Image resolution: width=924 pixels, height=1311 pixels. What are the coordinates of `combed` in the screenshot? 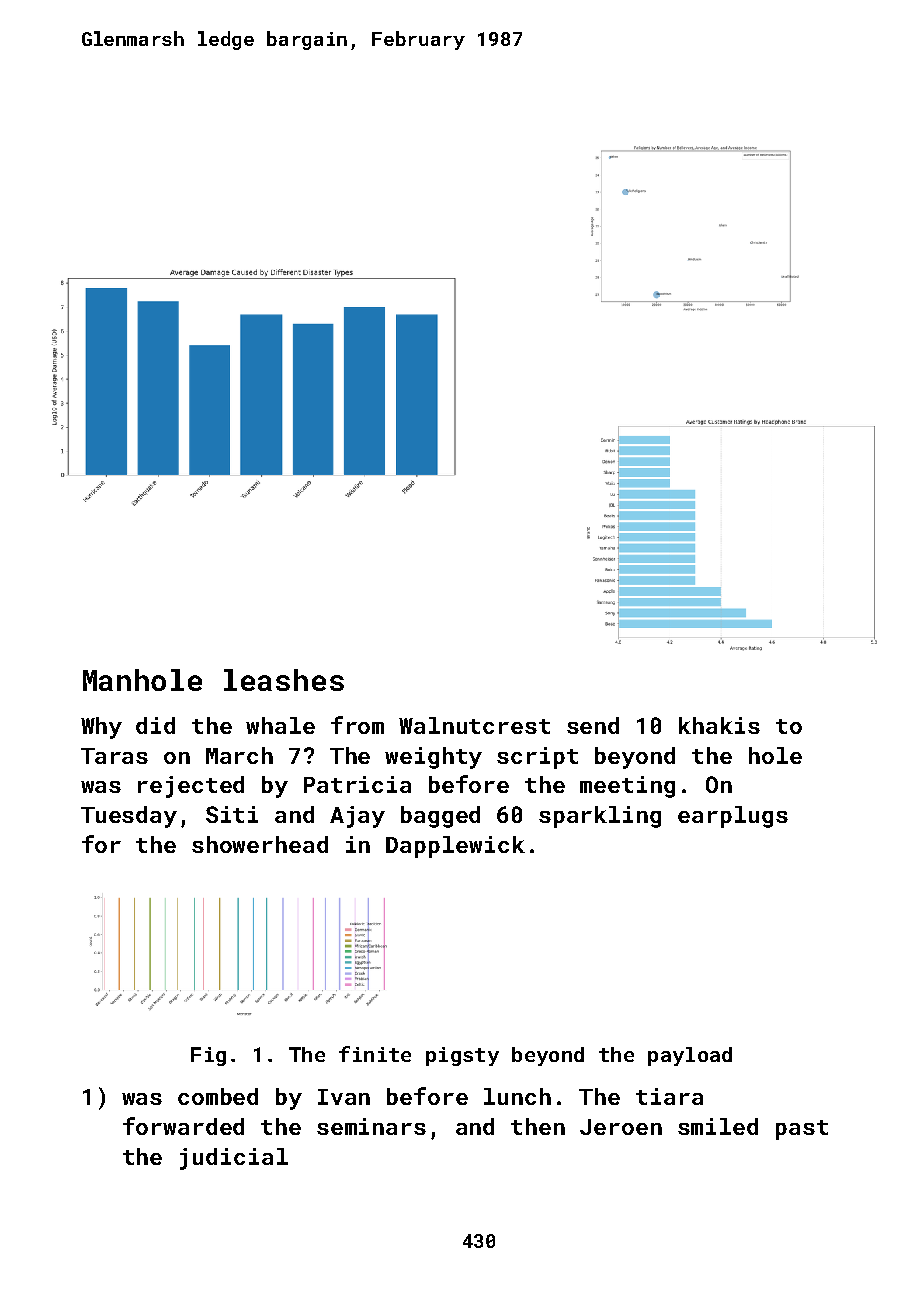 It's located at (218, 1096).
